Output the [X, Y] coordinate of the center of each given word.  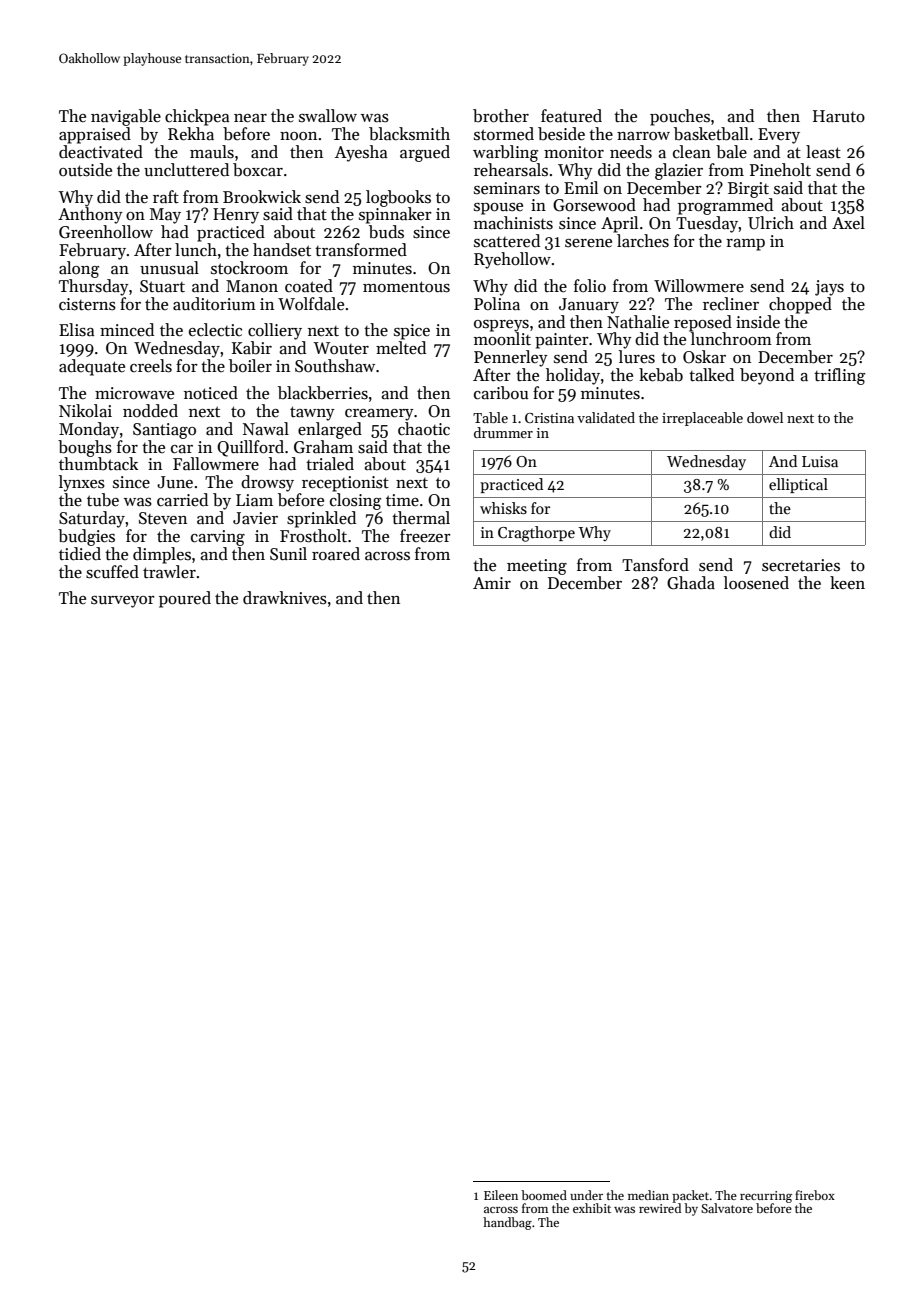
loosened [756, 583]
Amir [492, 583]
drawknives [285, 598]
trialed [330, 463]
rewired [660, 1208]
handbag [507, 1223]
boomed [544, 1195]
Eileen [501, 1195]
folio [590, 285]
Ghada [691, 583]
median [648, 1195]
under [586, 1195]
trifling [839, 376]
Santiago [164, 431]
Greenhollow [106, 232]
